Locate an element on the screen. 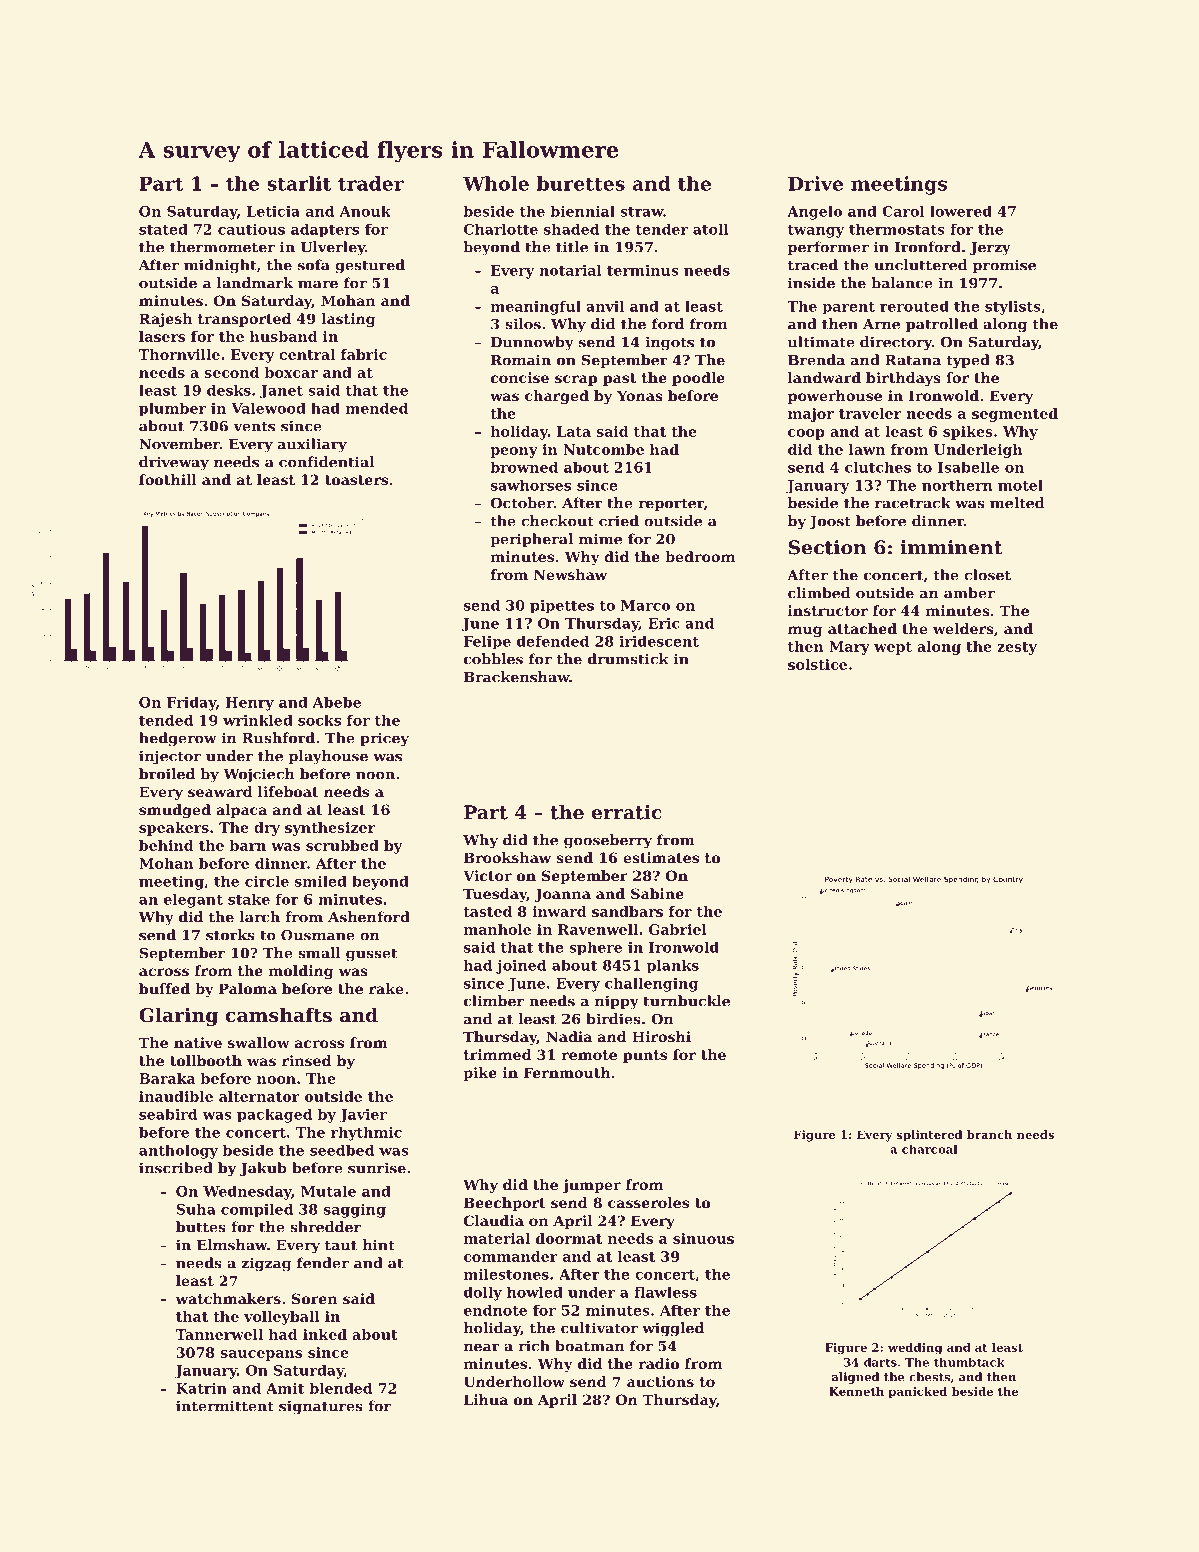  defended is located at coordinates (553, 641).
